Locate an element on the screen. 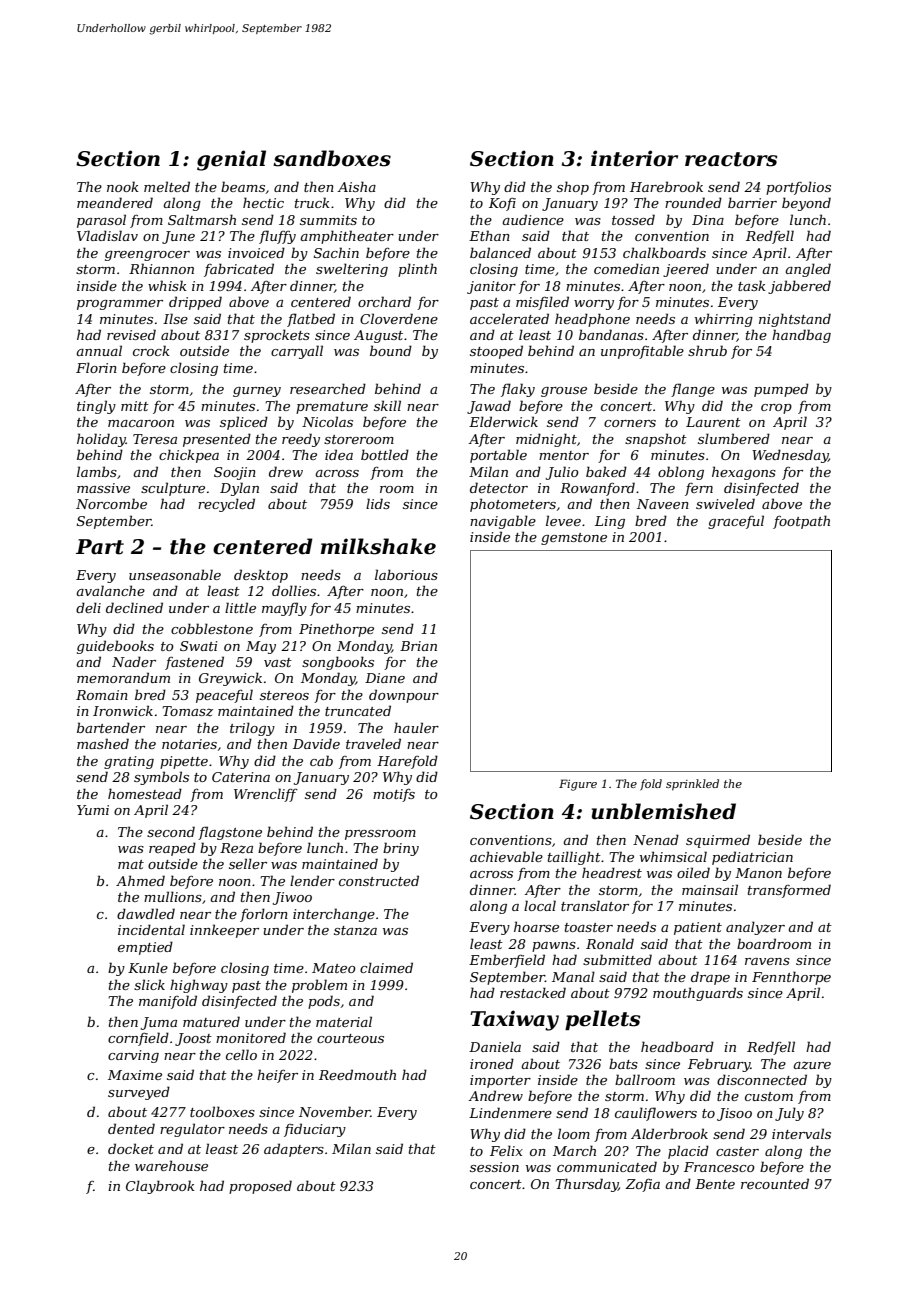 This screenshot has width=908, height=1316. task is located at coordinates (752, 285).
